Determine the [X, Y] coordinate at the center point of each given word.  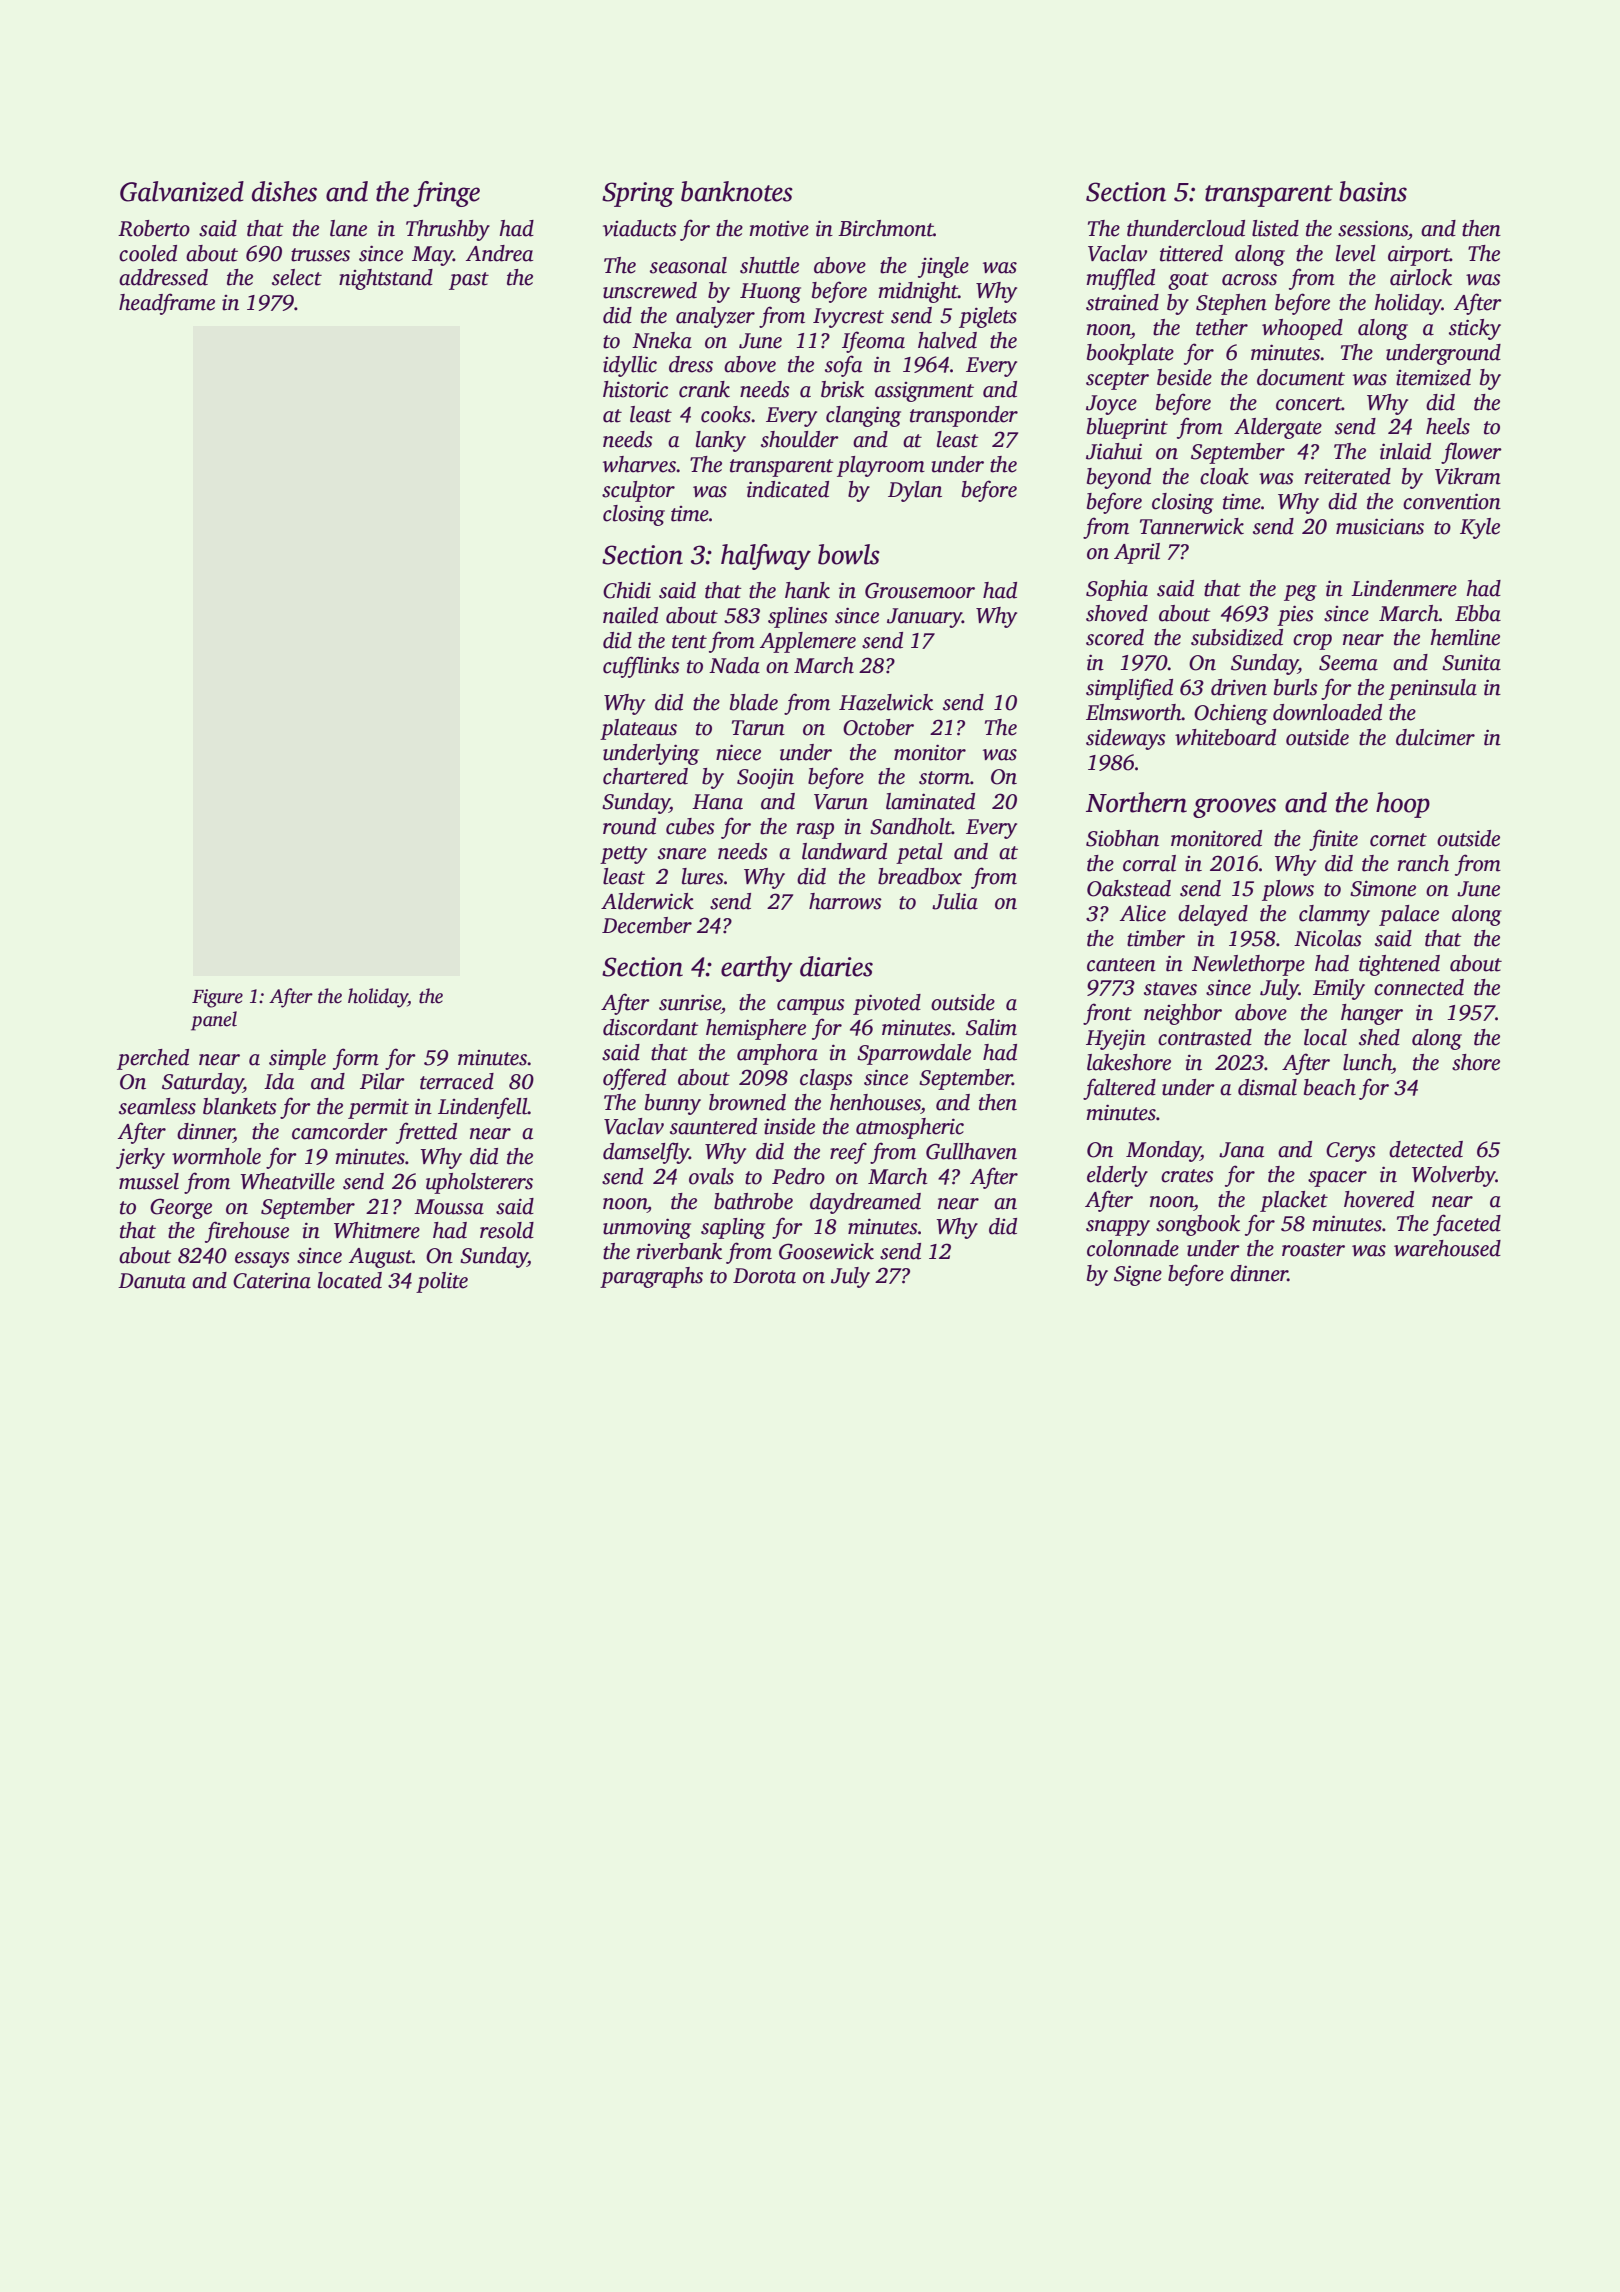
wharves [639, 464]
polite [442, 1282]
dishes [284, 191]
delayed [1213, 915]
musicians [1380, 526]
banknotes [737, 191]
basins [1373, 191]
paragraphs [651, 1277]
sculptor [638, 491]
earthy [757, 969]
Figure [217, 998]
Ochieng [1231, 714]
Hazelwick [886, 702]
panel [214, 1021]
